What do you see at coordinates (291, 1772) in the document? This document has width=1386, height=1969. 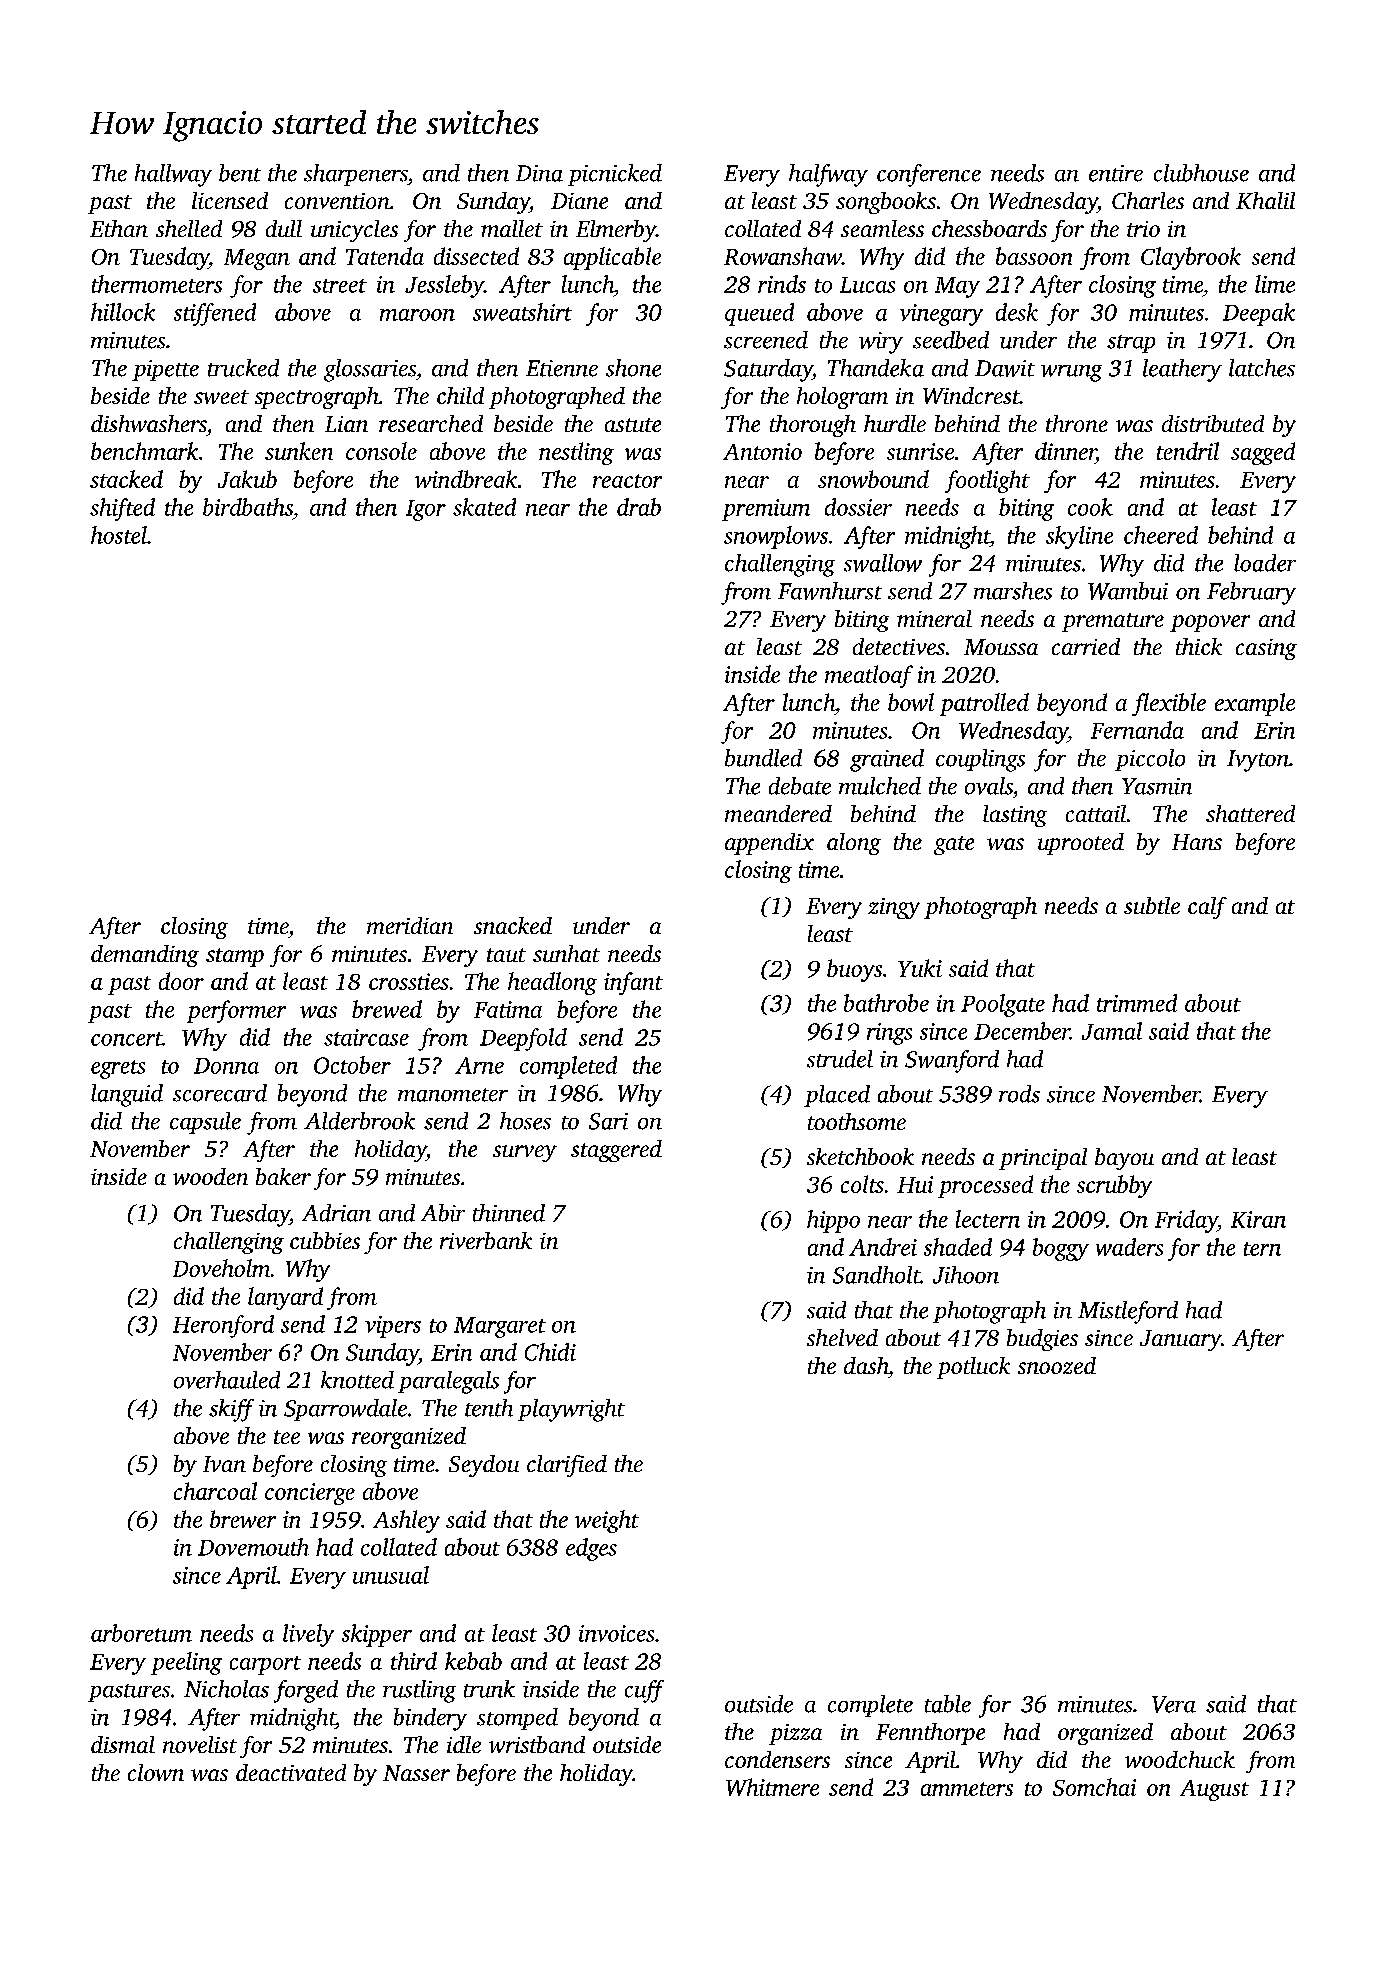 I see `deactivated` at bounding box center [291, 1772].
